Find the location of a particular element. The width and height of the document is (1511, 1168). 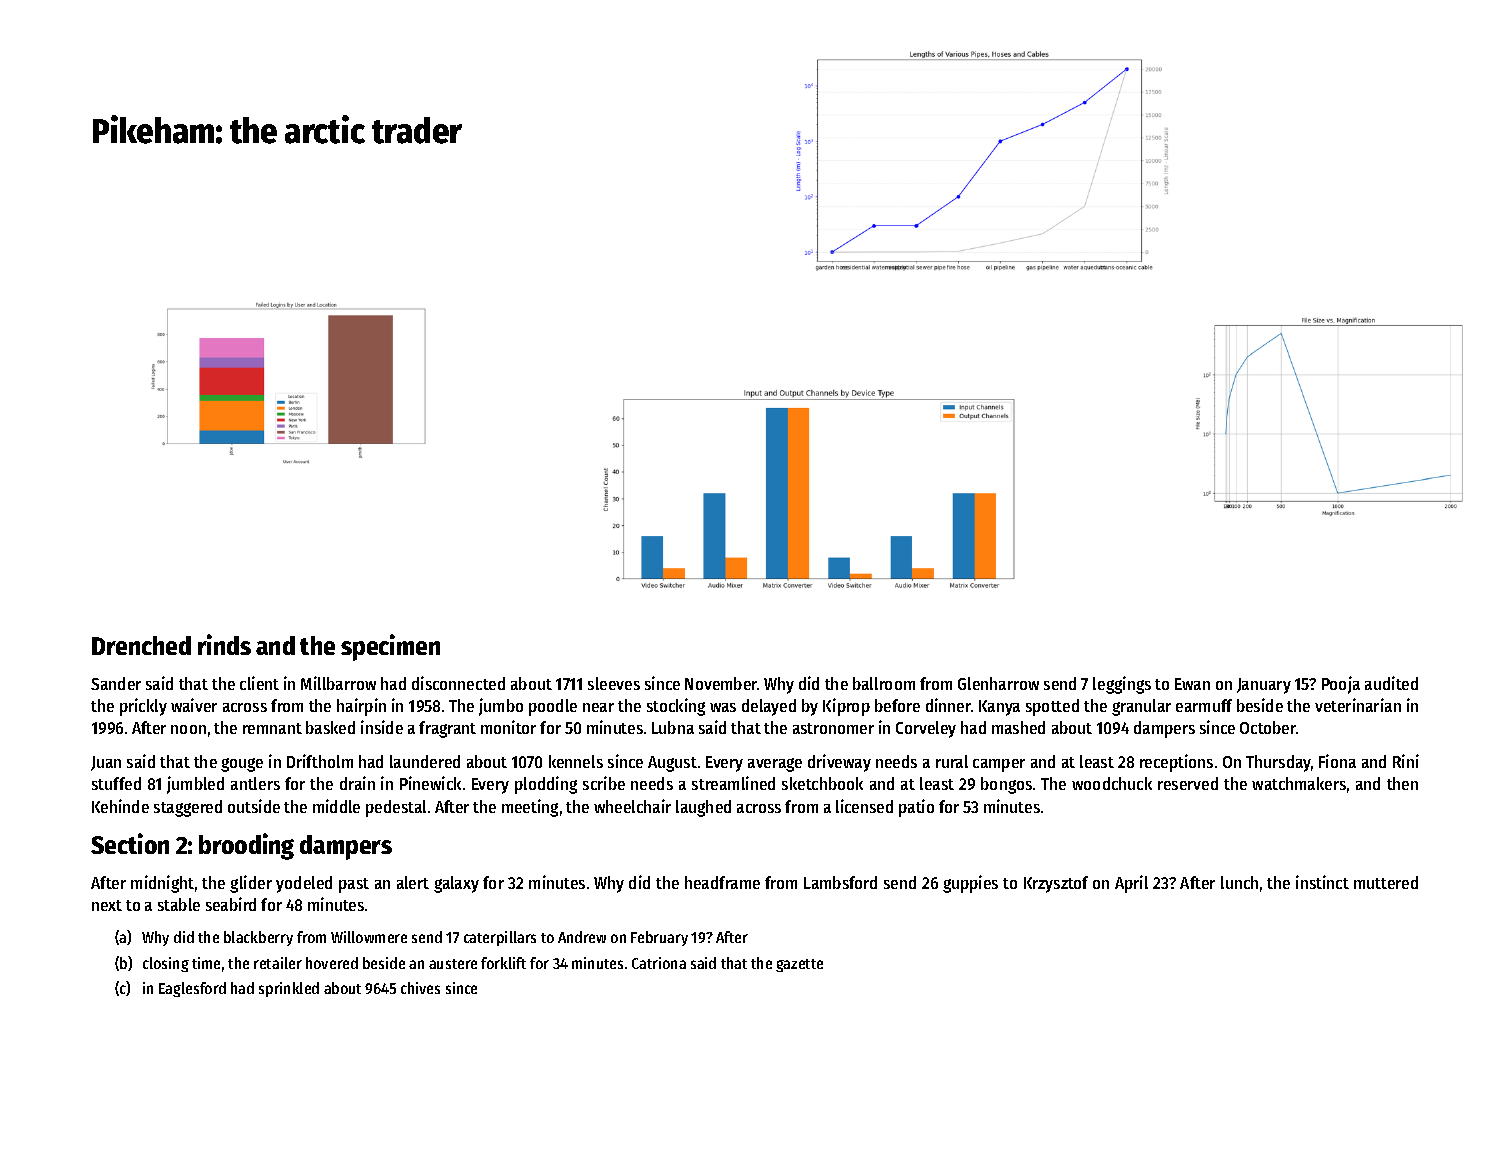

audited is located at coordinates (1391, 683).
